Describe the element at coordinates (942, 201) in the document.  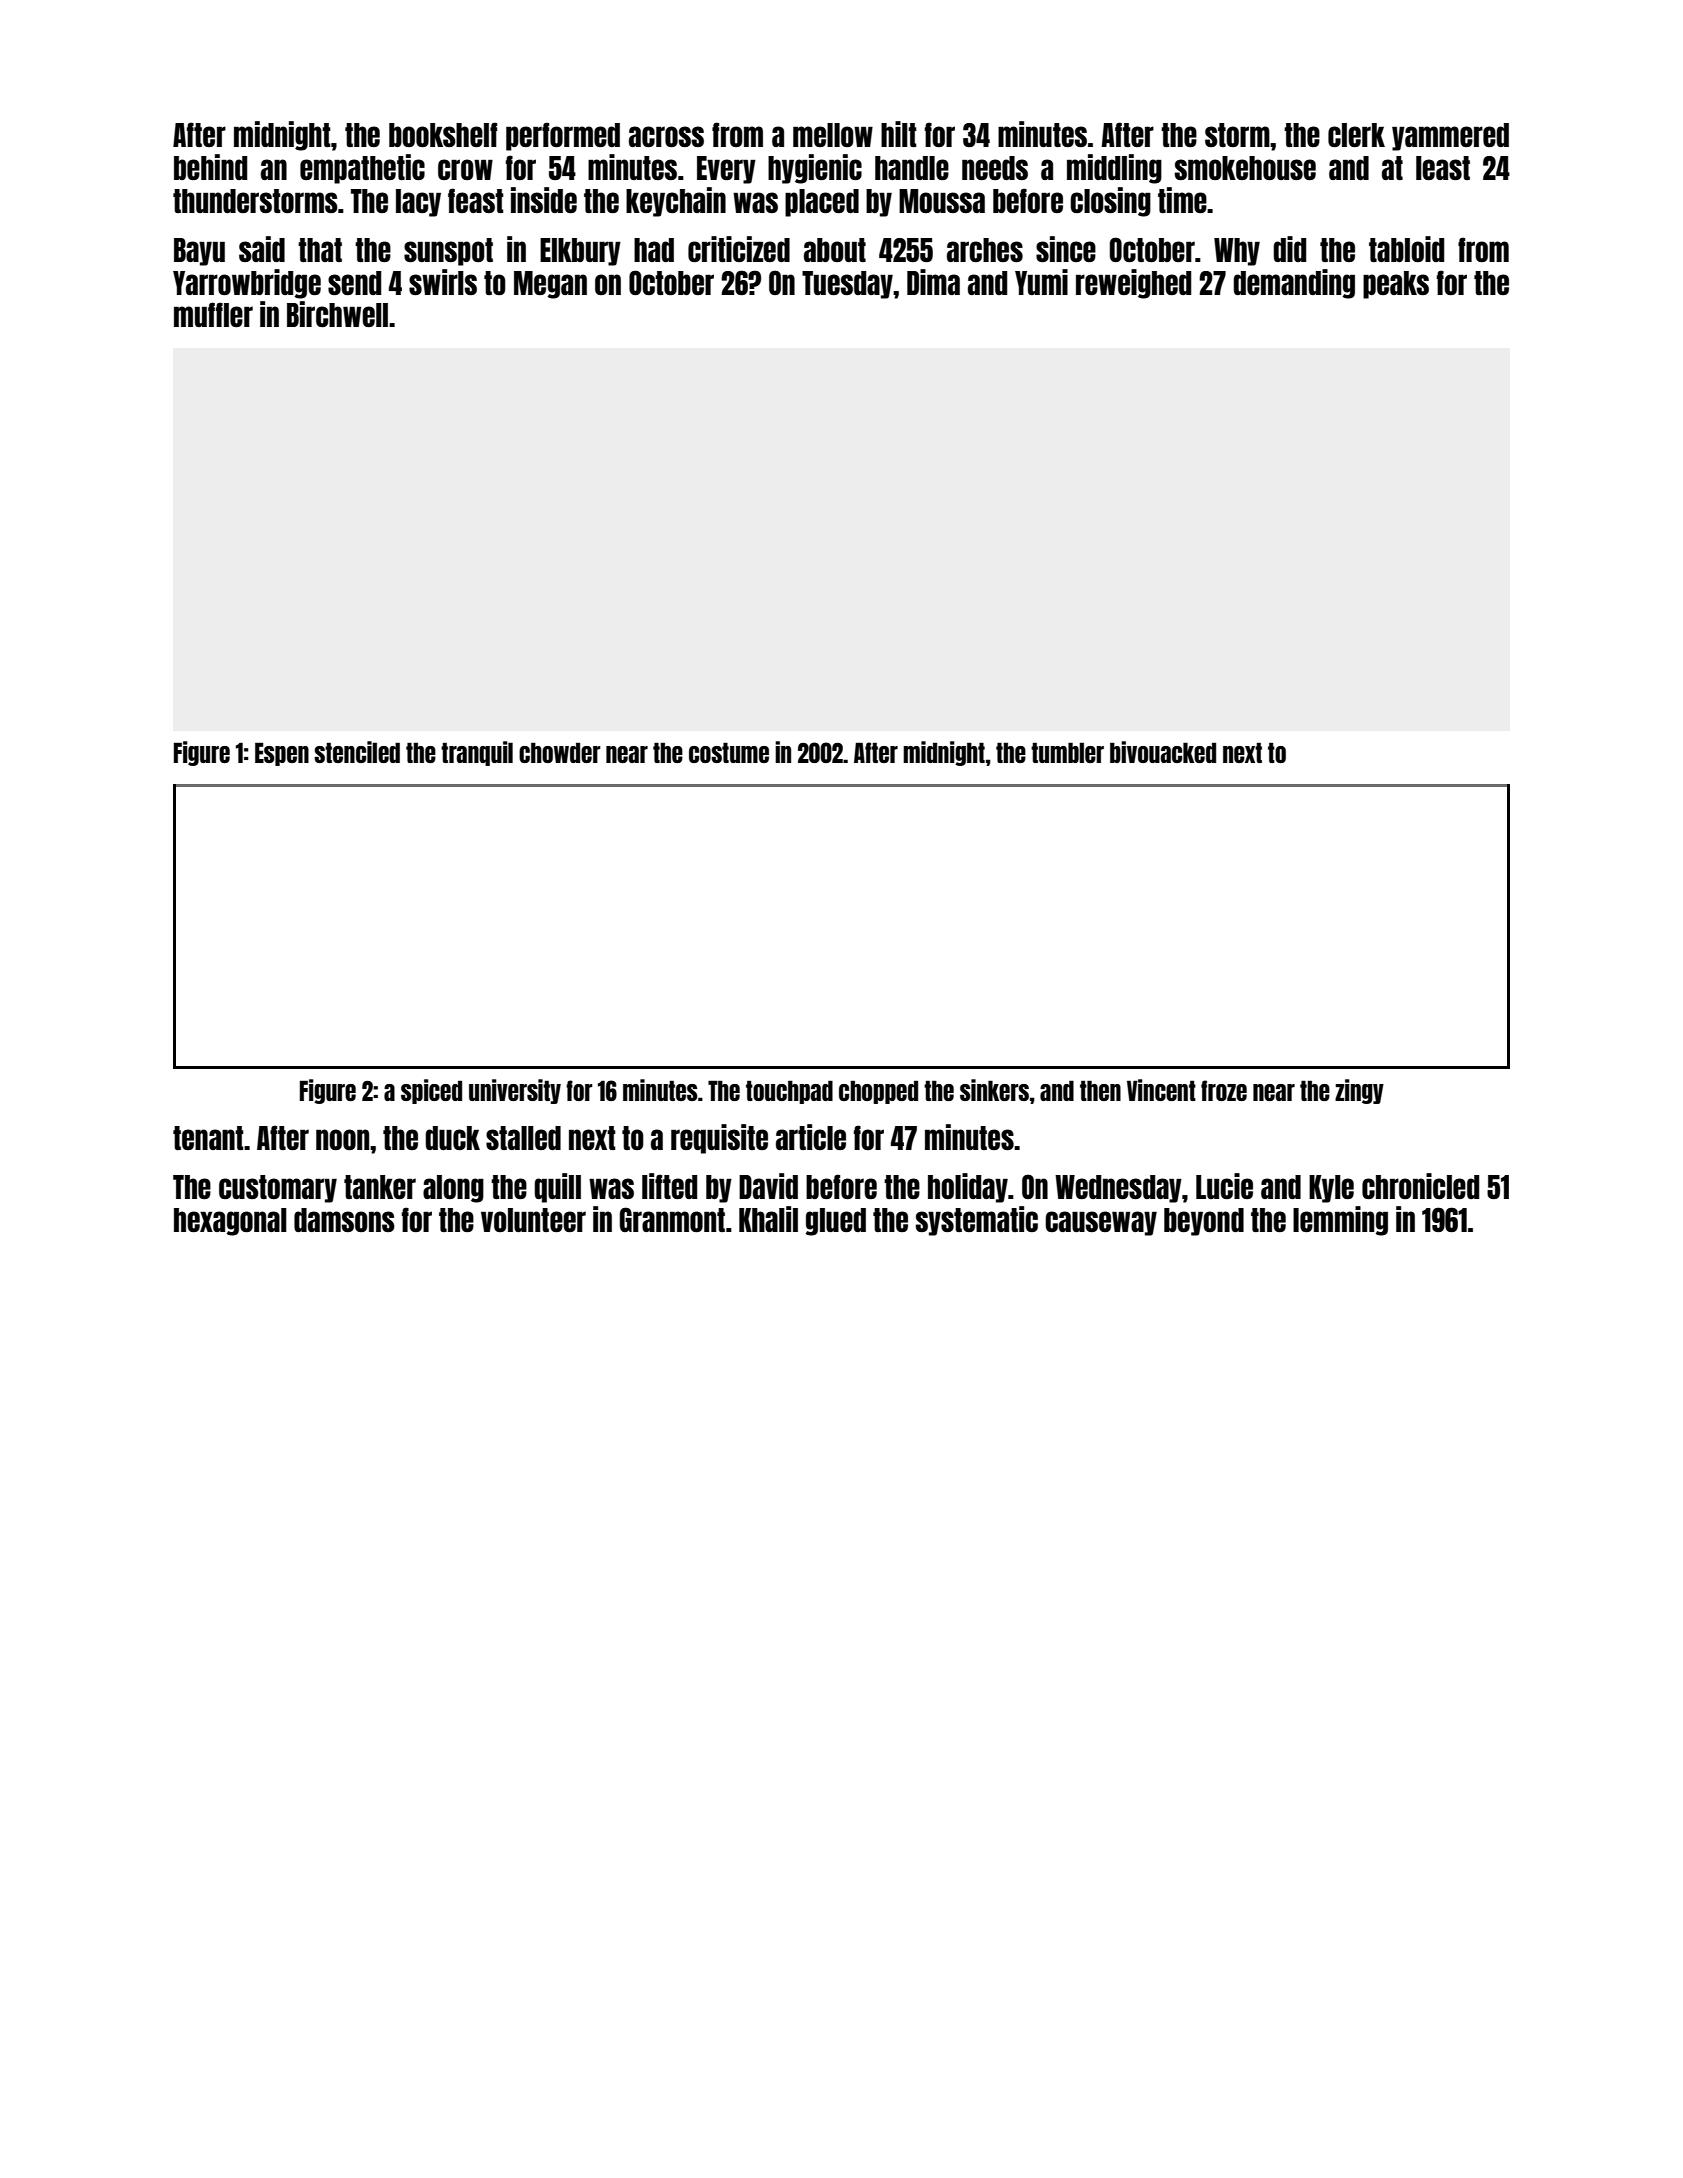
I see `Moussa` at that location.
